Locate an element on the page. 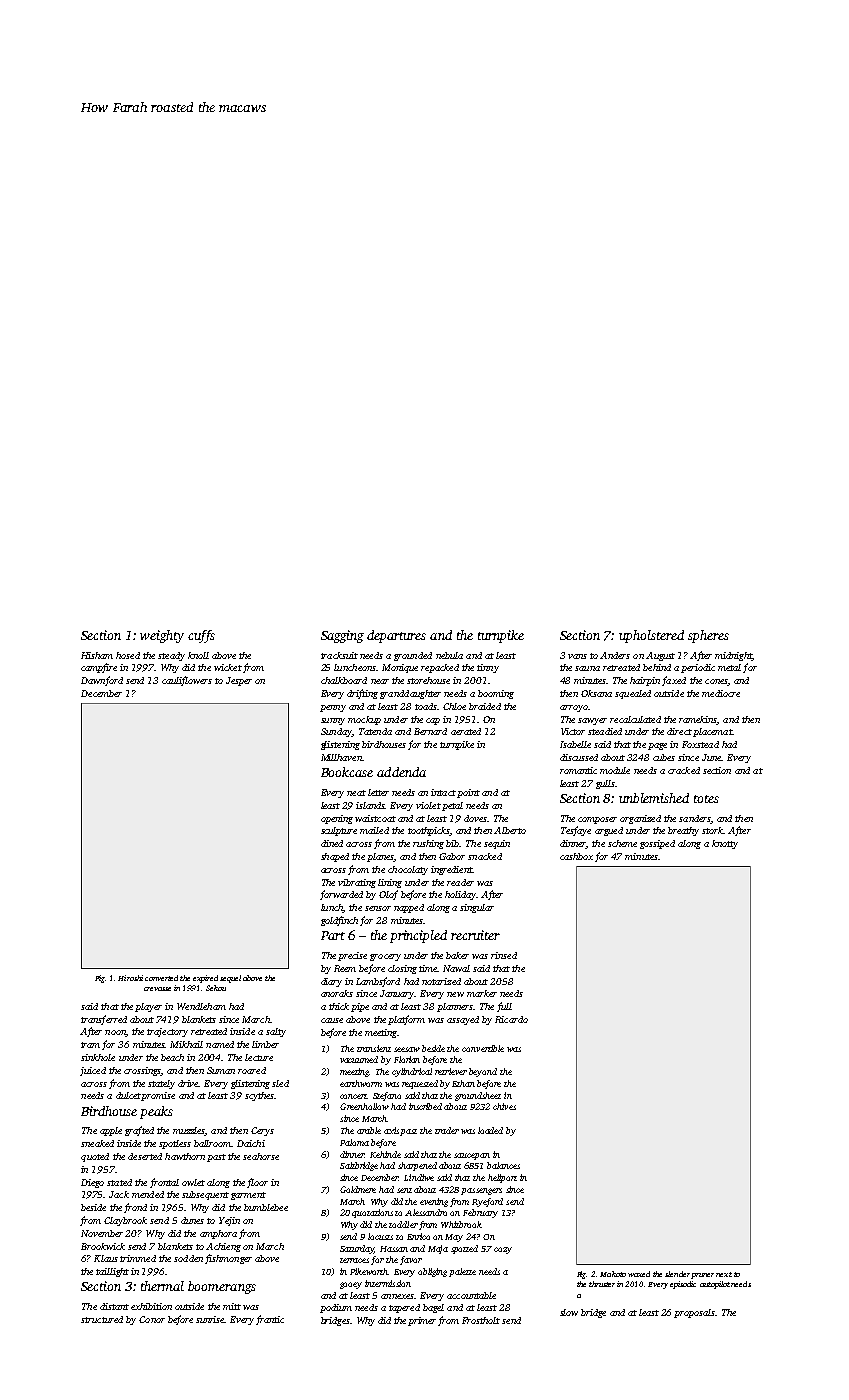 This document has width=849, height=1400. weighty is located at coordinates (162, 636).
